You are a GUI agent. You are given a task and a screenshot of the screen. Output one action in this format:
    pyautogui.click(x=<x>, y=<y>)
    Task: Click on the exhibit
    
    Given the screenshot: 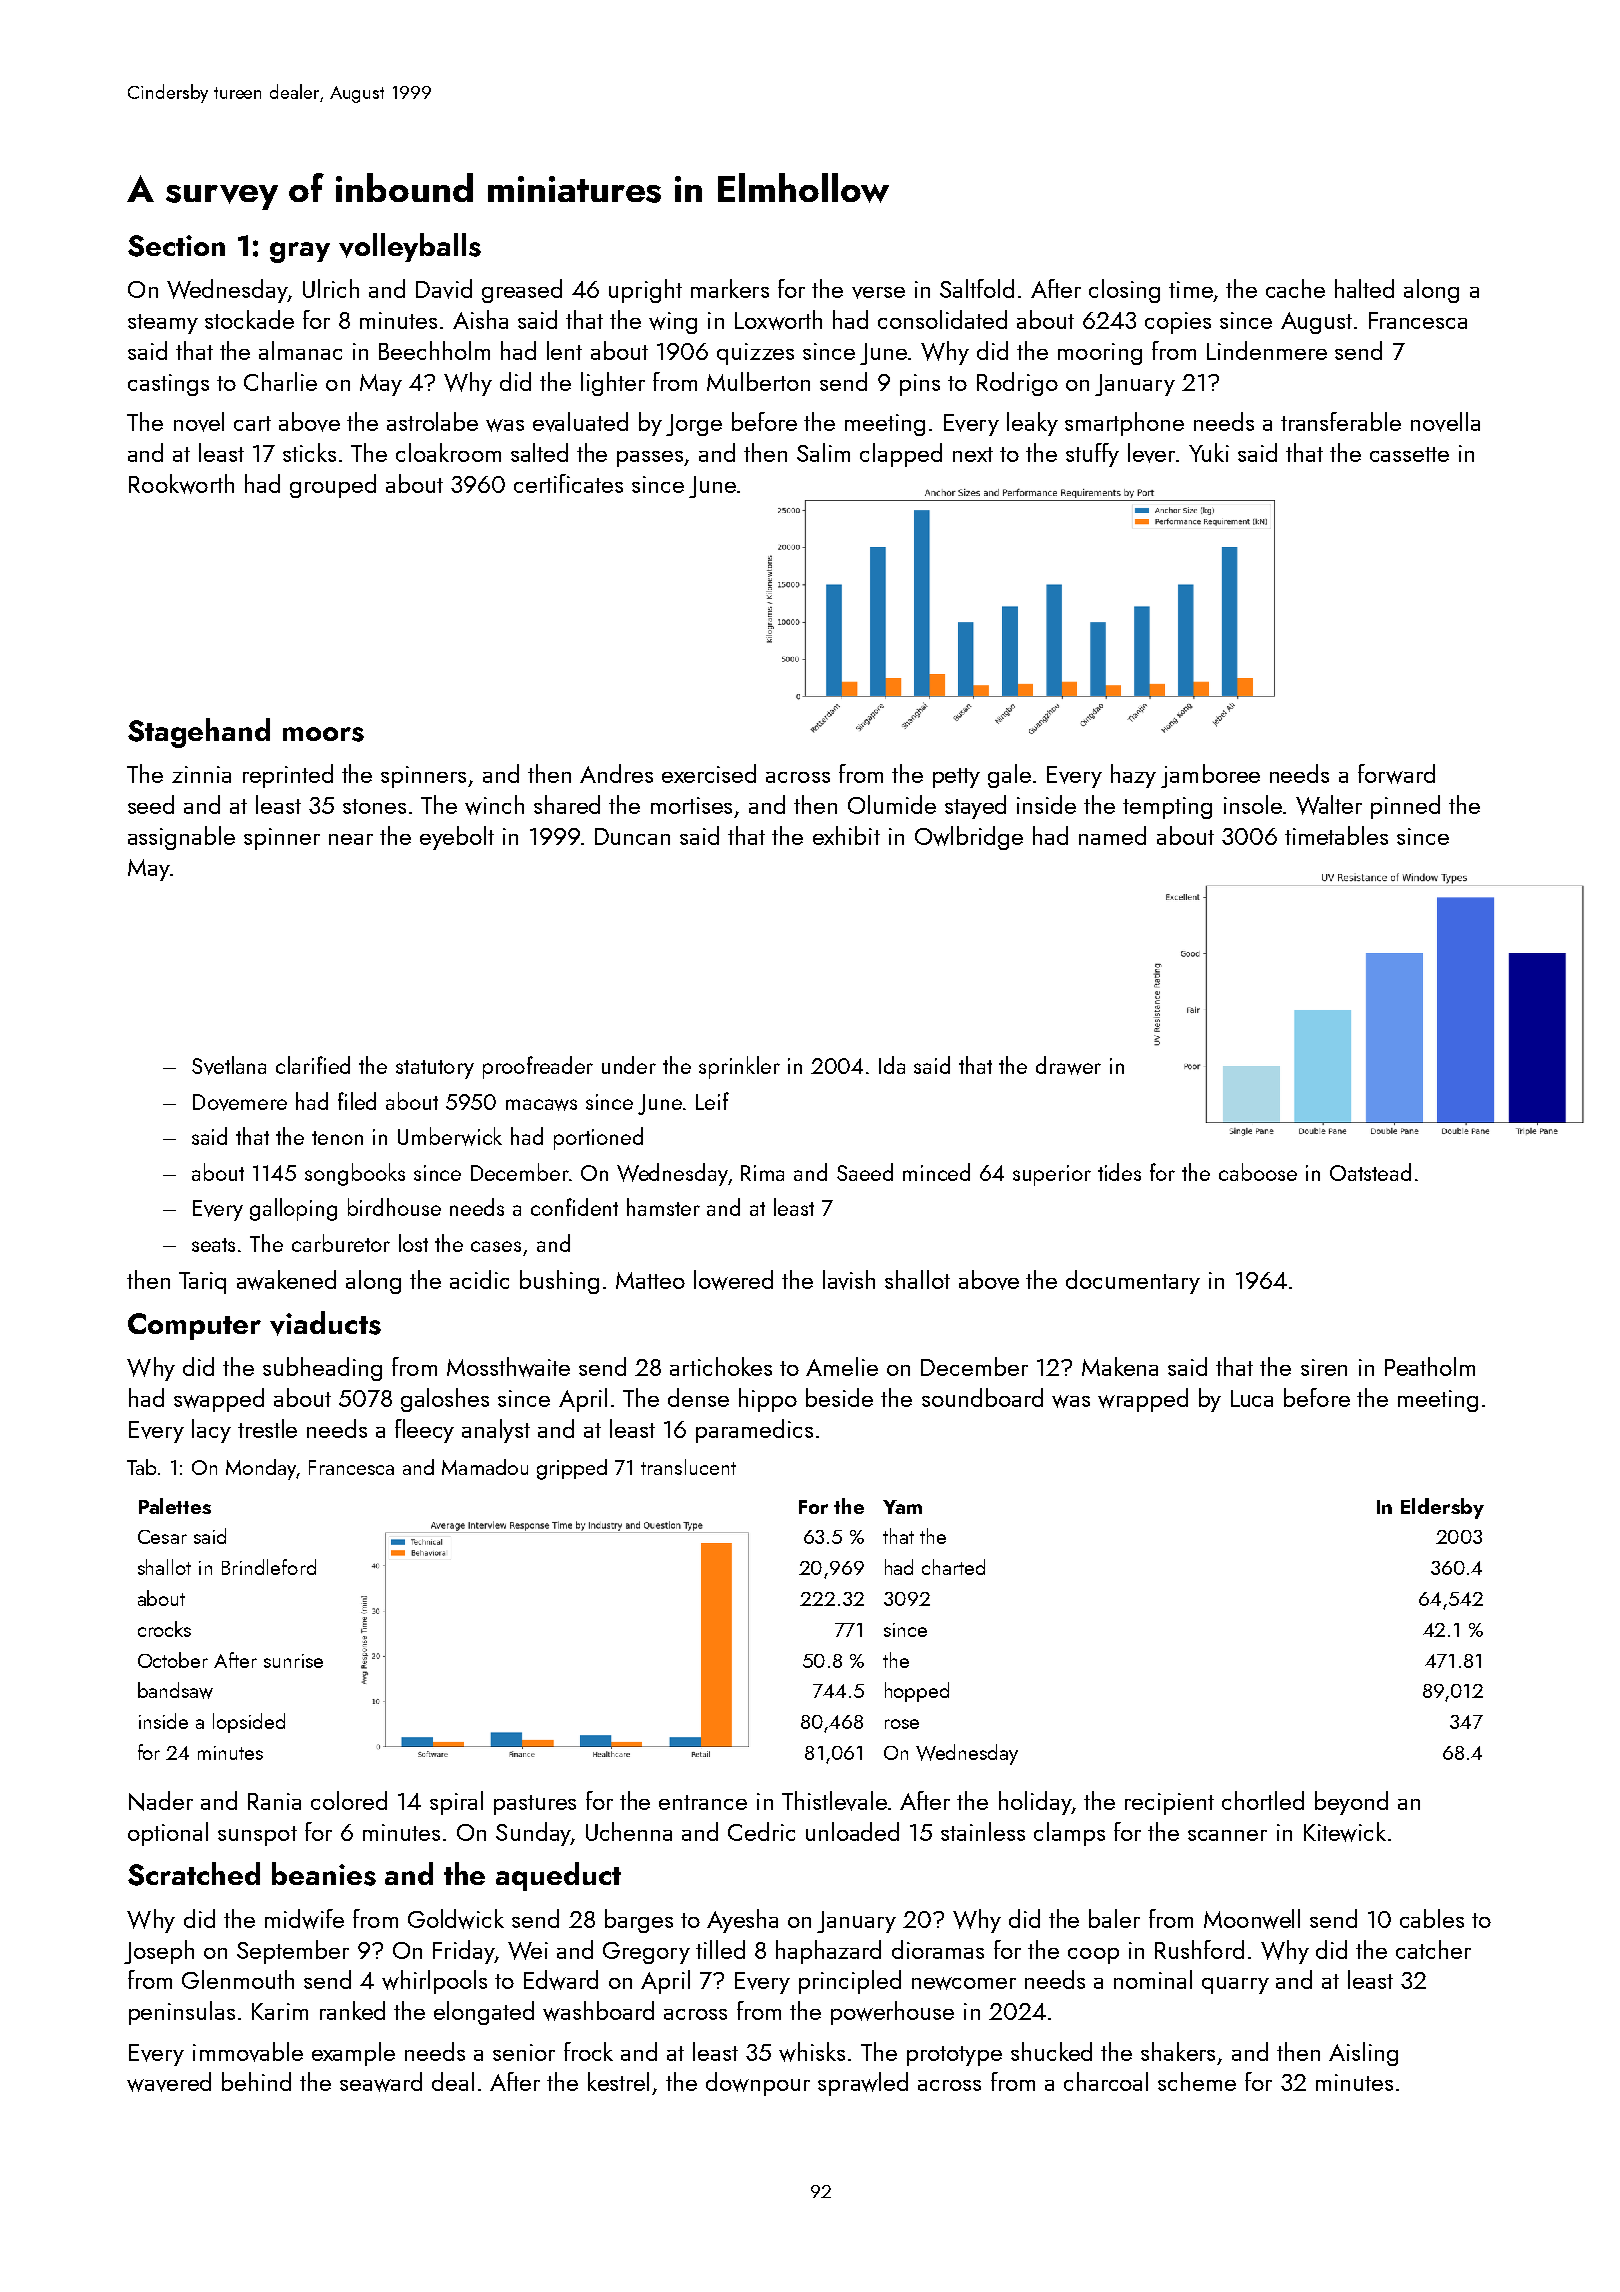 What is the action you would take?
    pyautogui.click(x=846, y=835)
